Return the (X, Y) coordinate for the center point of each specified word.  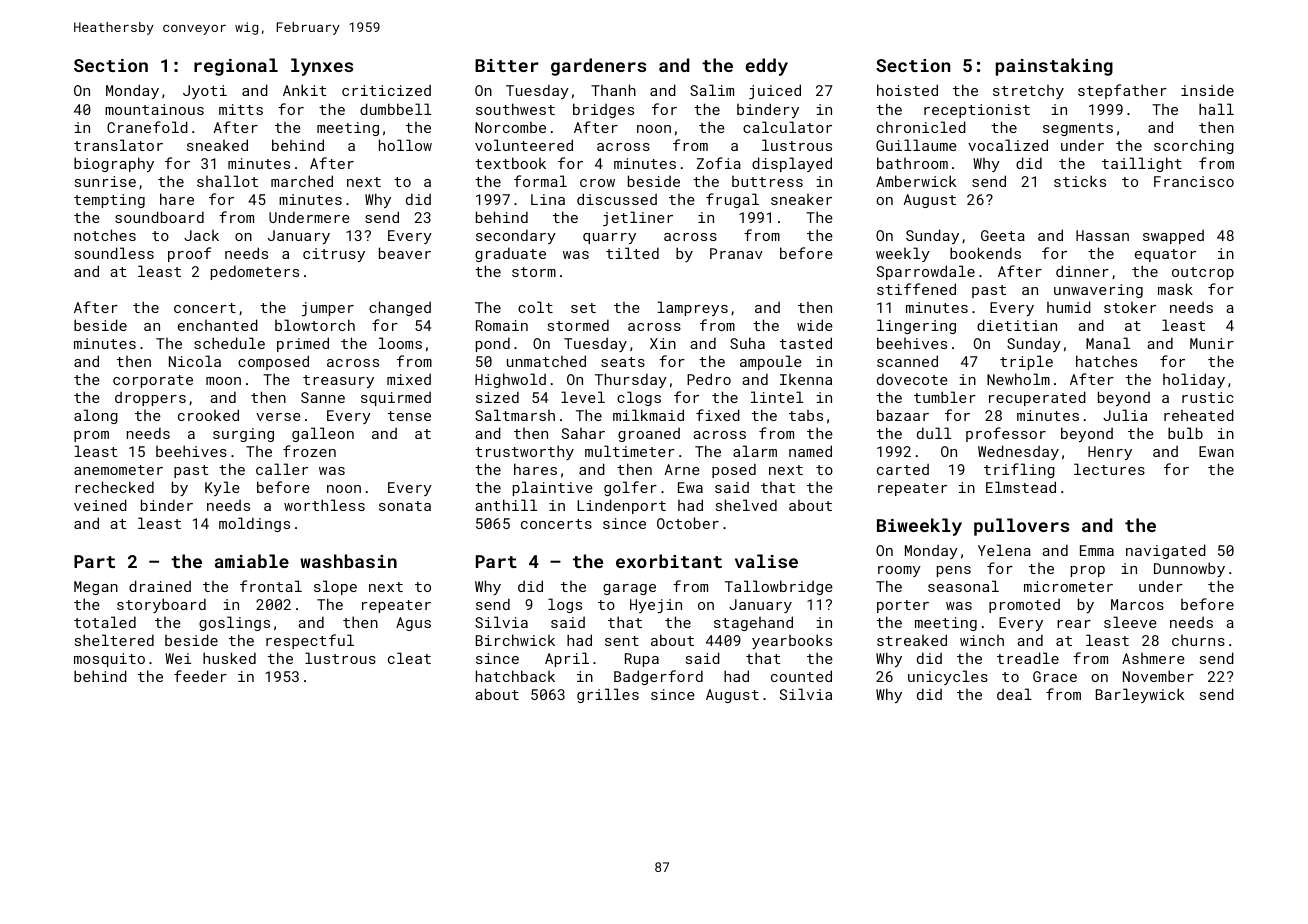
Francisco (1194, 181)
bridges (603, 110)
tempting (109, 201)
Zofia (719, 163)
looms (400, 343)
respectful (310, 641)
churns (1198, 640)
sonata (405, 506)
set (583, 308)
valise (766, 561)
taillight (1142, 164)
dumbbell (395, 109)
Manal (1108, 343)
